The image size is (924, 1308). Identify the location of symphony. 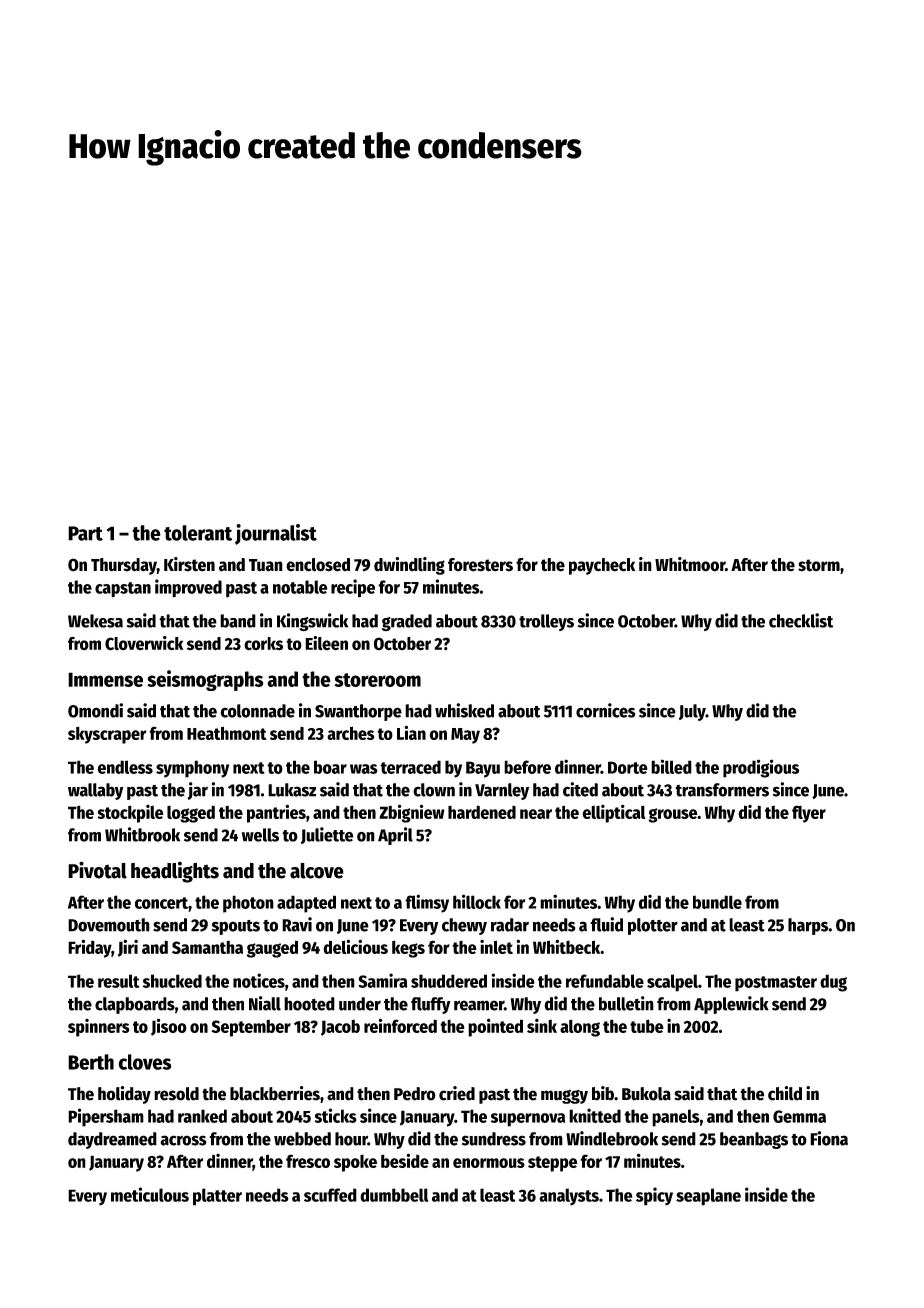
(192, 769).
